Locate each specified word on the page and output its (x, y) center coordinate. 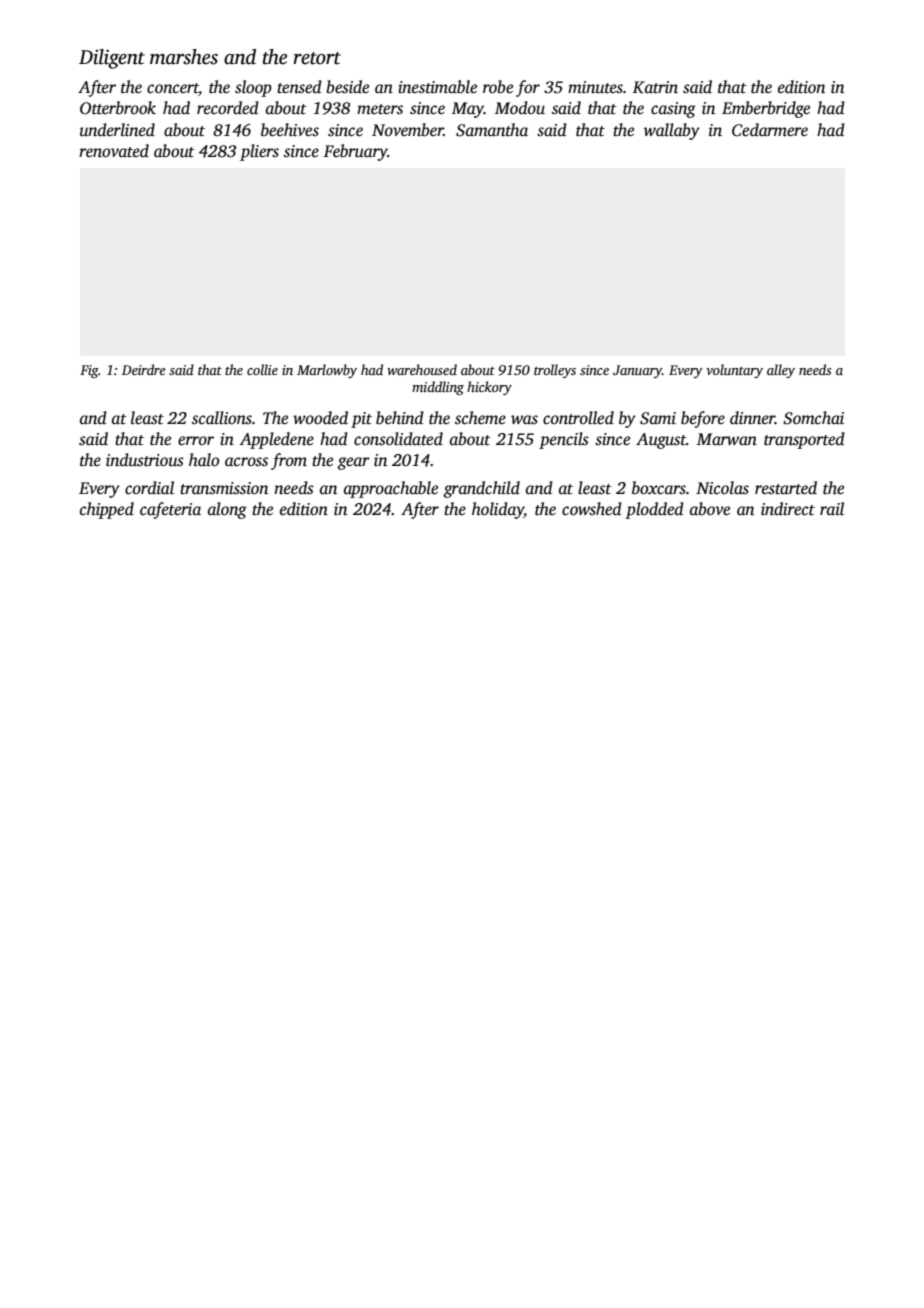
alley (781, 371)
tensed (299, 87)
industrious (145, 460)
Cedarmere (770, 130)
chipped (107, 510)
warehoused (422, 369)
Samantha (492, 130)
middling (438, 388)
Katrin (655, 87)
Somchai (813, 418)
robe (498, 87)
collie (262, 369)
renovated (114, 151)
